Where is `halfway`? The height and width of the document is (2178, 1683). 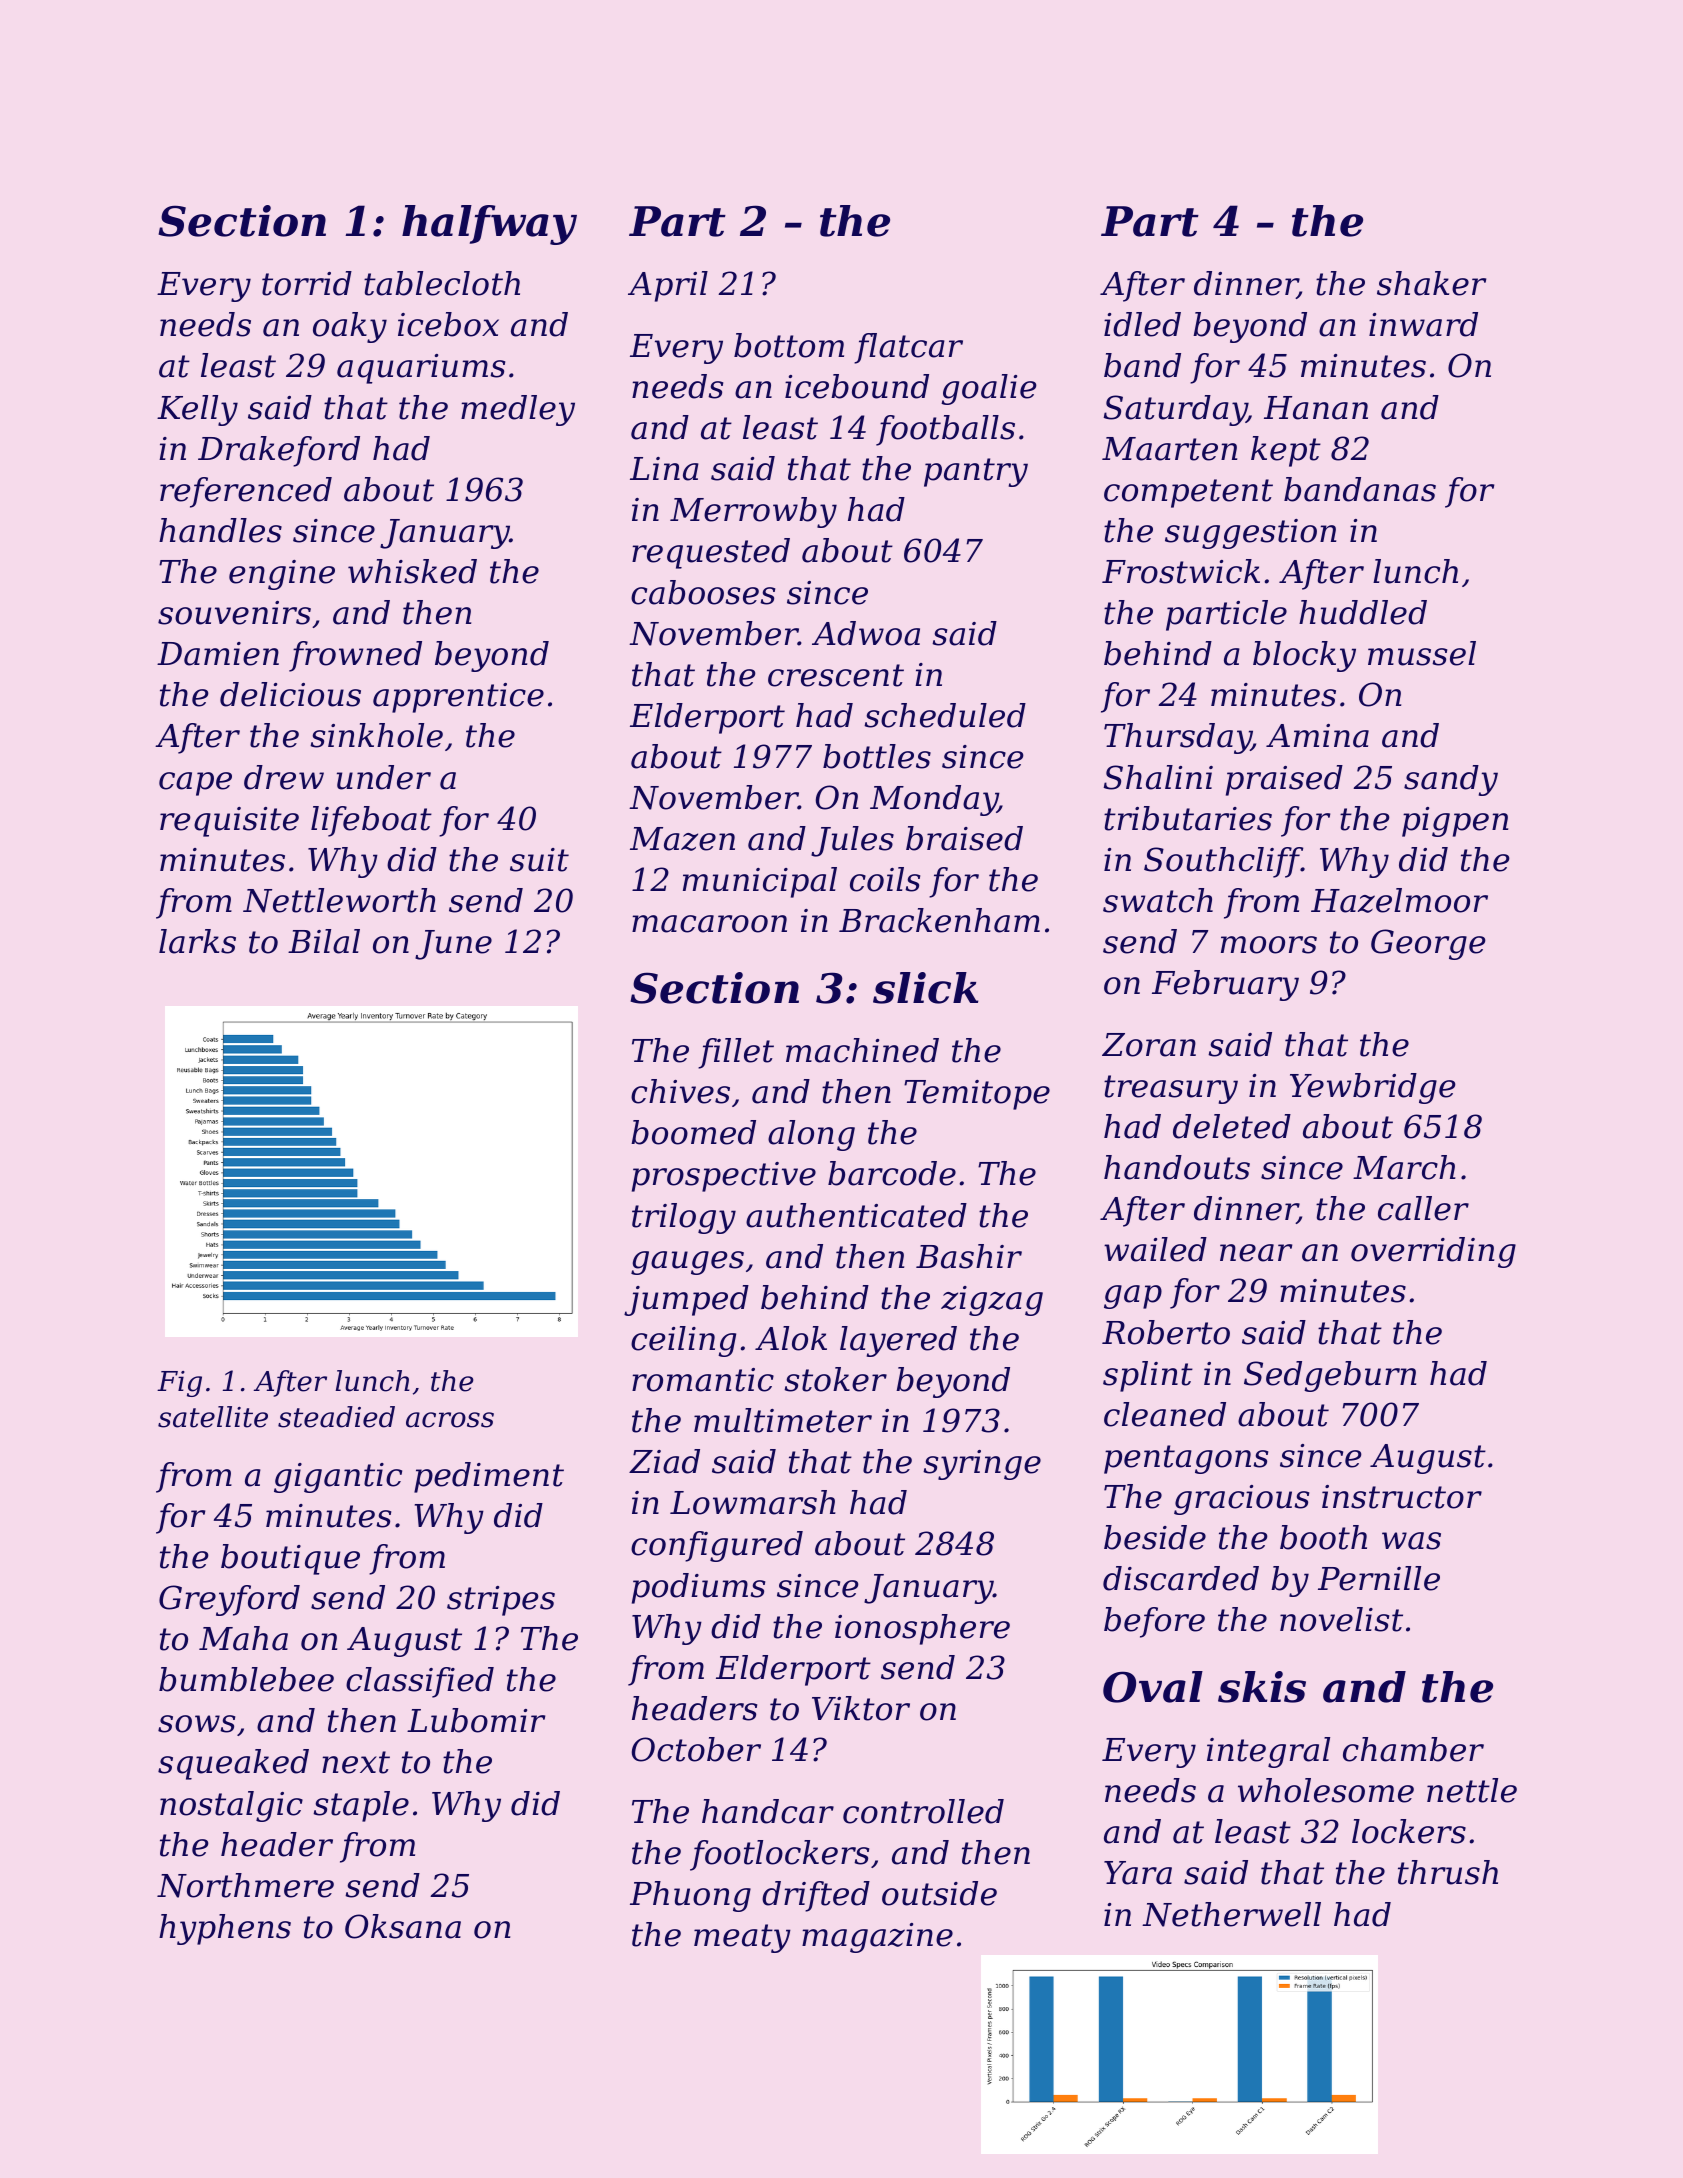
halfway is located at coordinates (489, 225).
